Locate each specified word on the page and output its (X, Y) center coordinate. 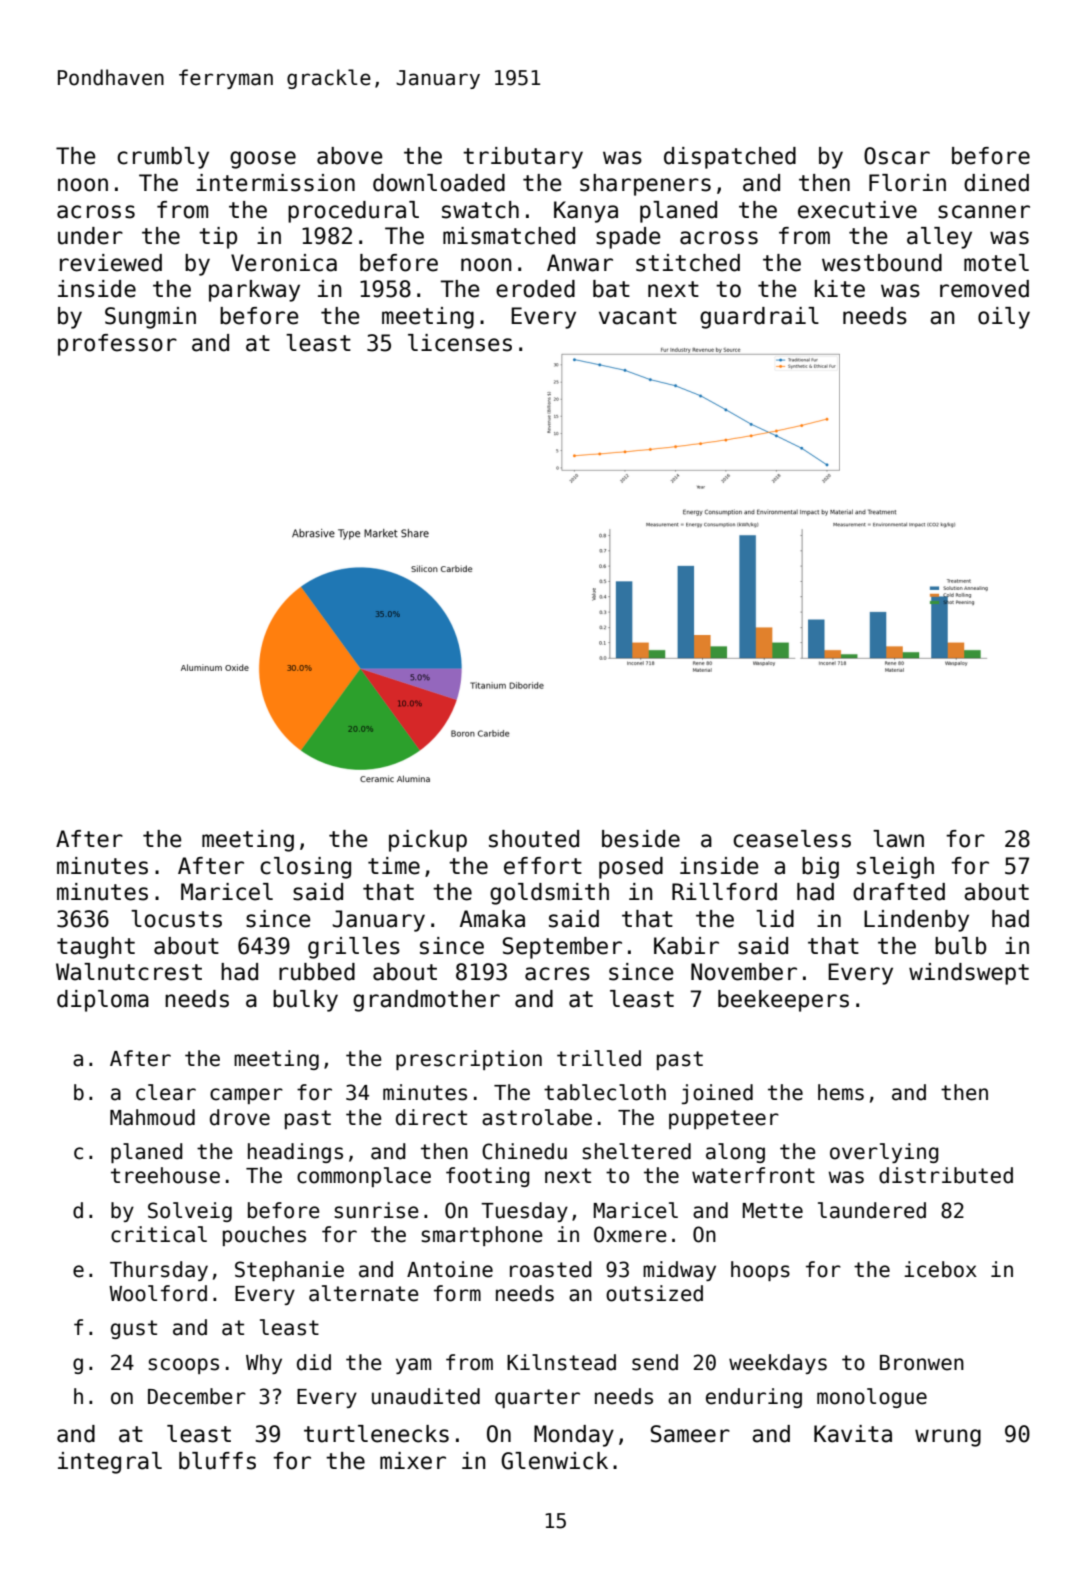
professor (117, 345)
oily (1004, 318)
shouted (534, 839)
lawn (898, 839)
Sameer (690, 1434)
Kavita (853, 1434)
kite (840, 289)
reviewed (111, 263)
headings (295, 1153)
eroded (535, 289)
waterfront (753, 1175)
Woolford (158, 1293)
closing (305, 868)
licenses (460, 343)
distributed (946, 1175)
